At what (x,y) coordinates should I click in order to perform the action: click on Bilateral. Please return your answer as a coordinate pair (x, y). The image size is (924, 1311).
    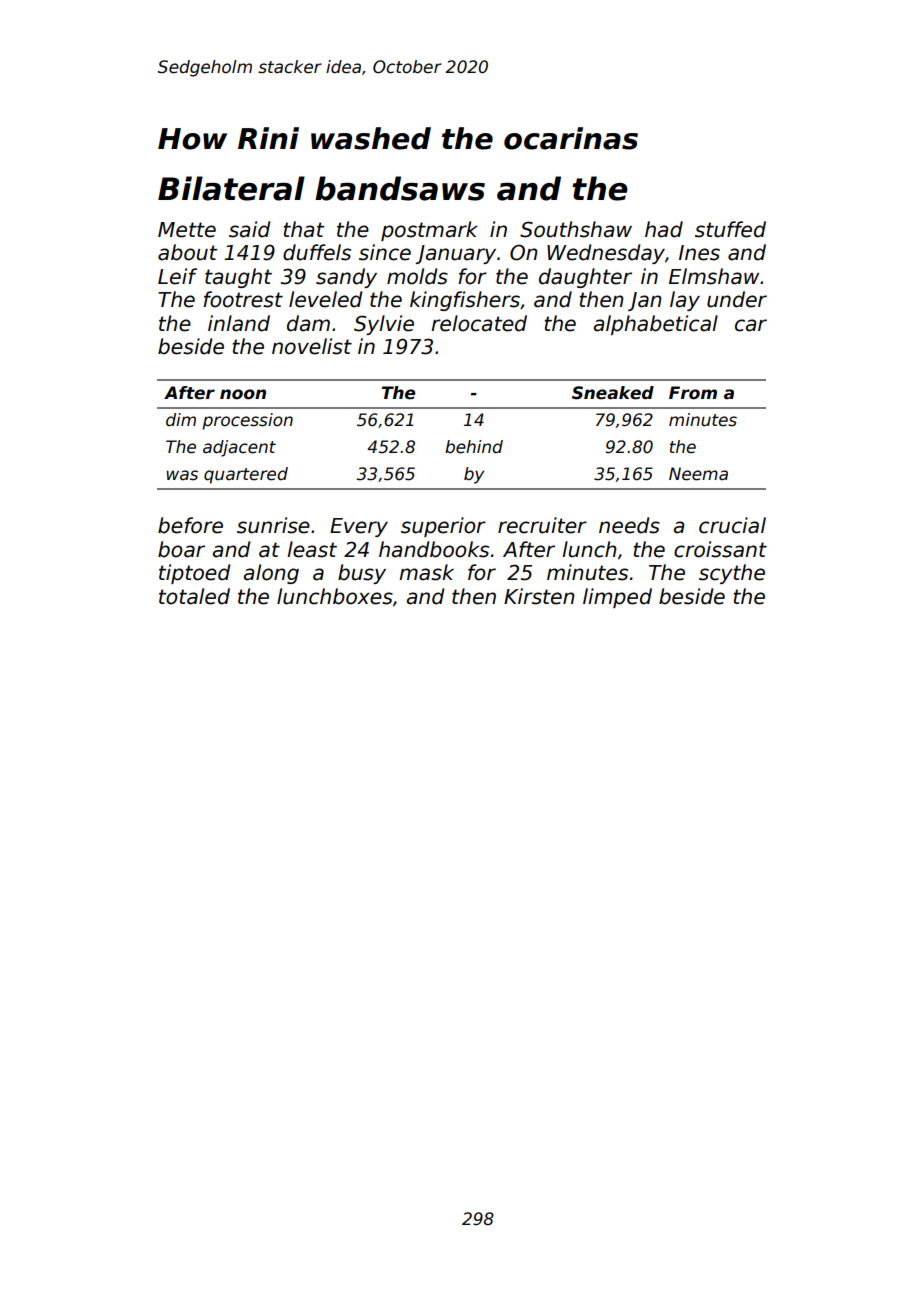
    Looking at the image, I should click on (231, 188).
